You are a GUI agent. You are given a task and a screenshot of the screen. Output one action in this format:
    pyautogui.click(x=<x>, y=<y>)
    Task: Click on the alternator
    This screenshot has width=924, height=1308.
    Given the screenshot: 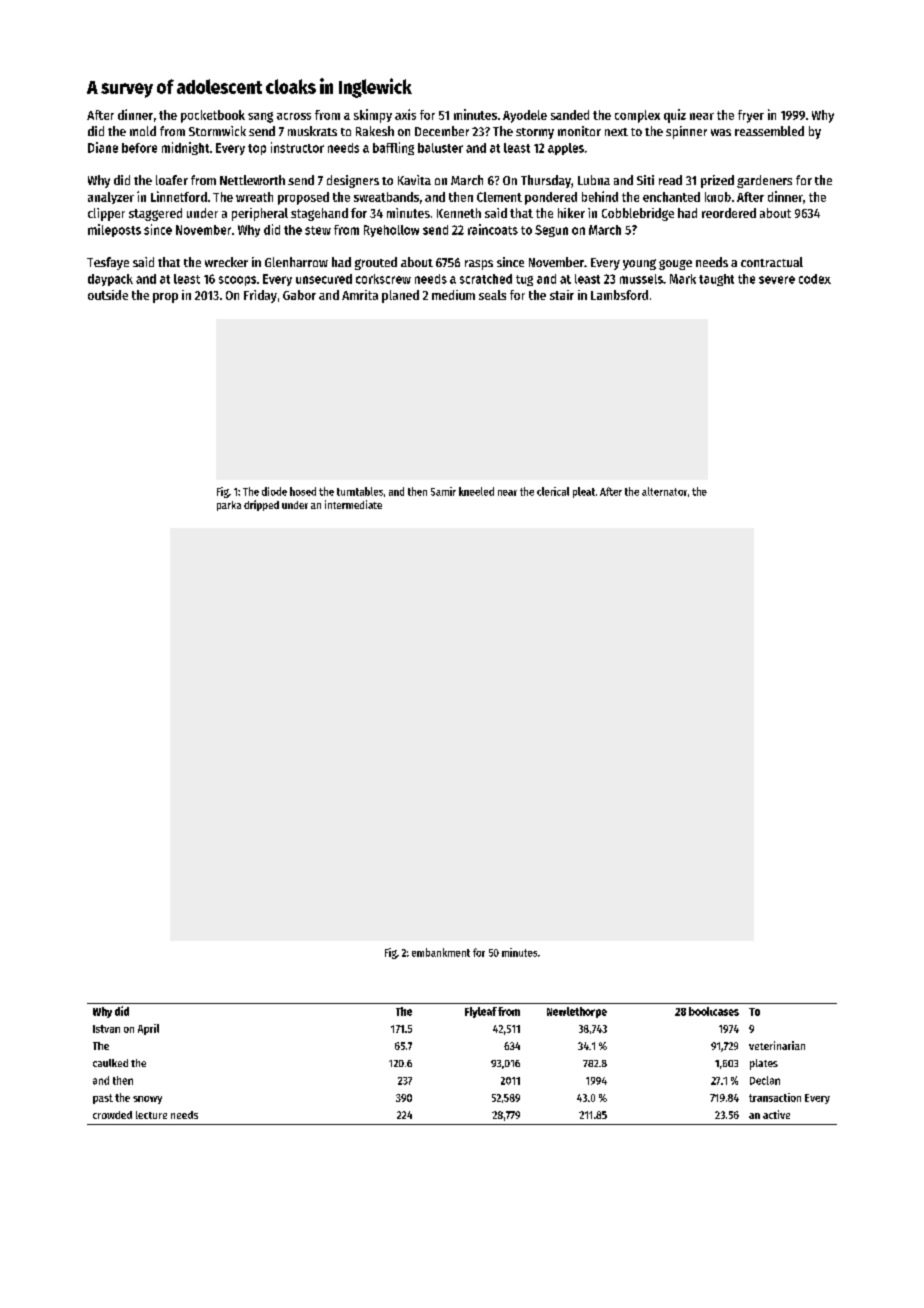 What is the action you would take?
    pyautogui.click(x=664, y=491)
